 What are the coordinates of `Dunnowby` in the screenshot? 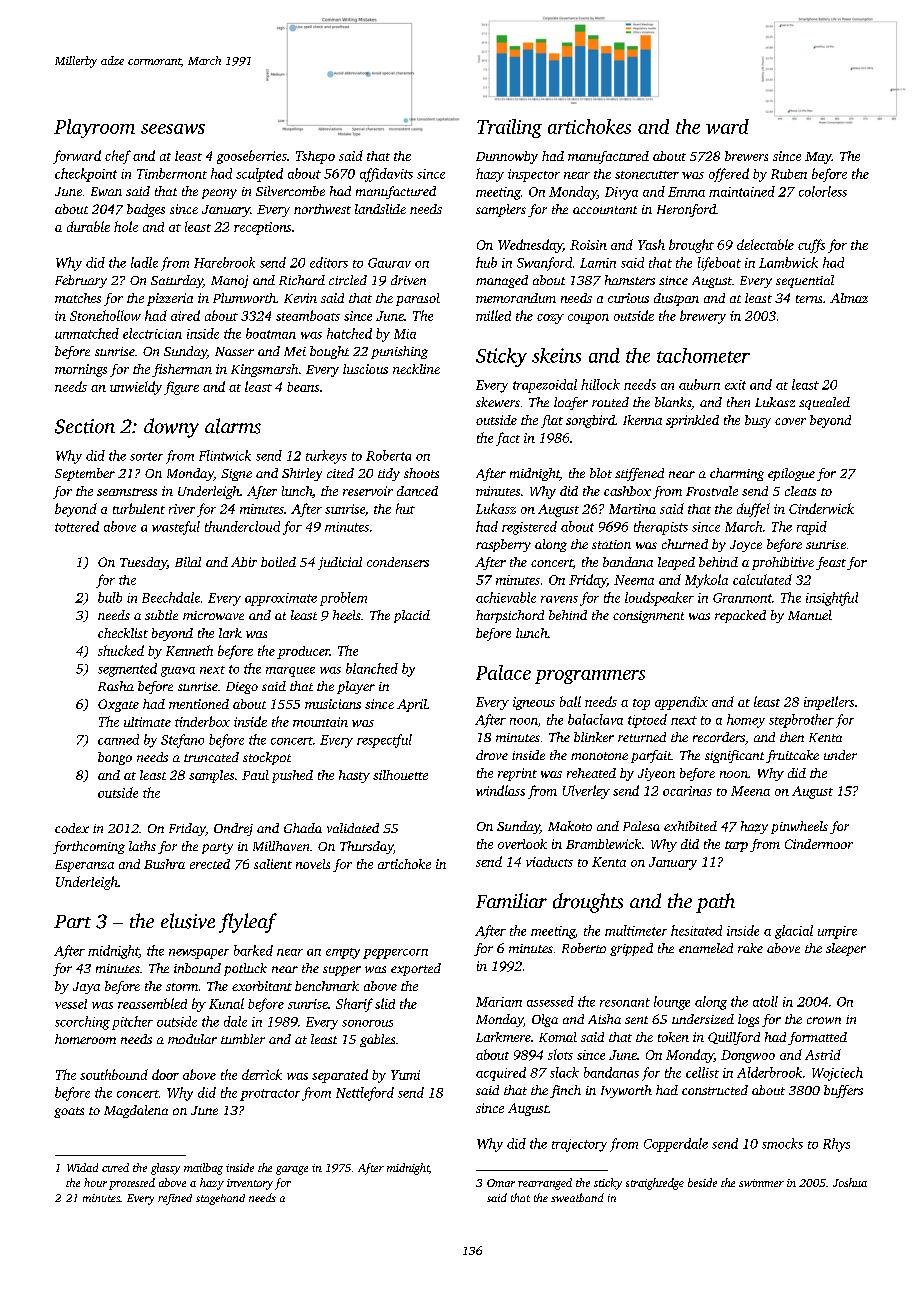 It's located at (507, 157).
